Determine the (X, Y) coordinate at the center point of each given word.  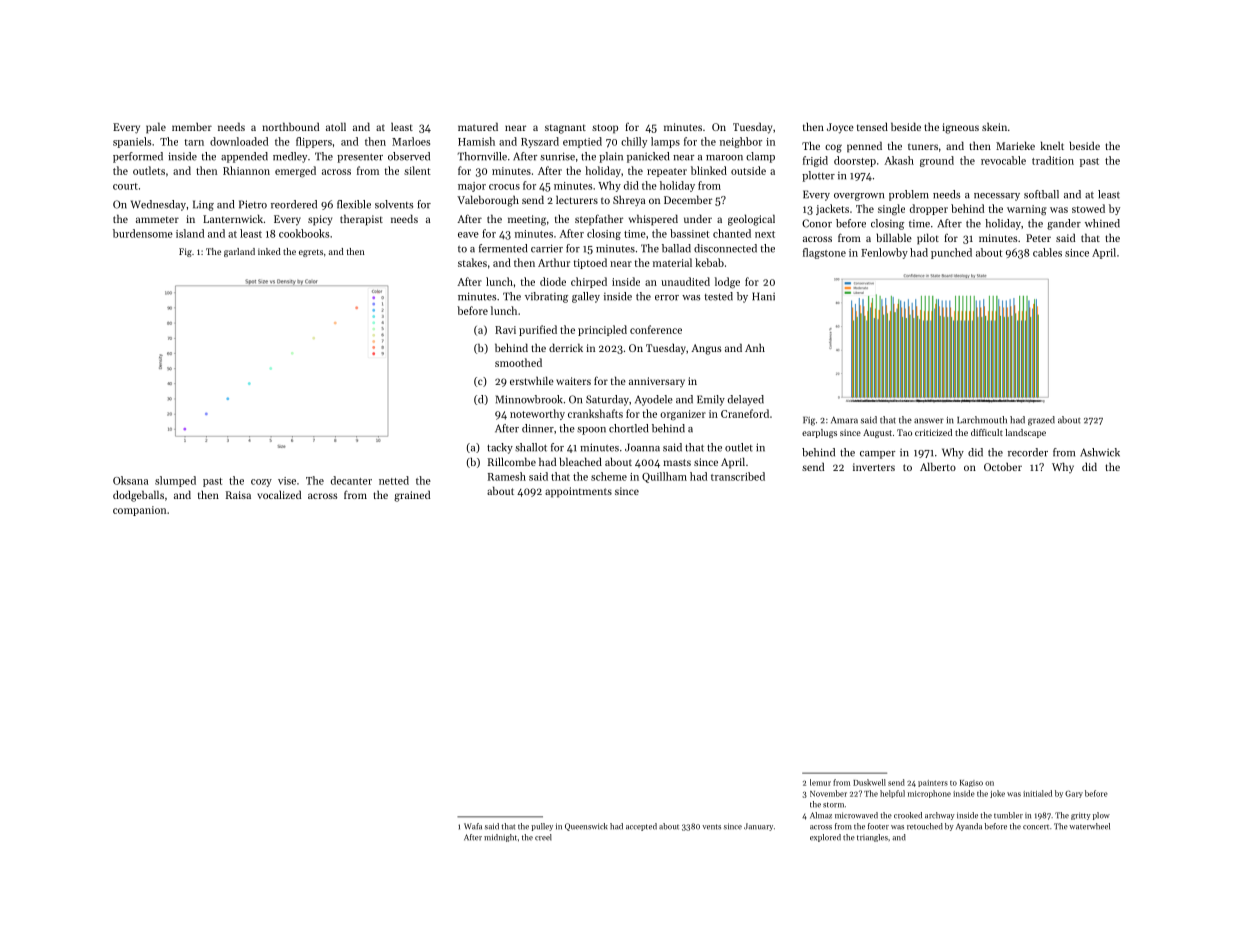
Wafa (473, 826)
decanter (351, 480)
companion (139, 511)
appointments (578, 492)
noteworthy (537, 414)
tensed (872, 126)
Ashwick (1100, 452)
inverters (874, 467)
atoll (336, 126)
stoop (605, 129)
